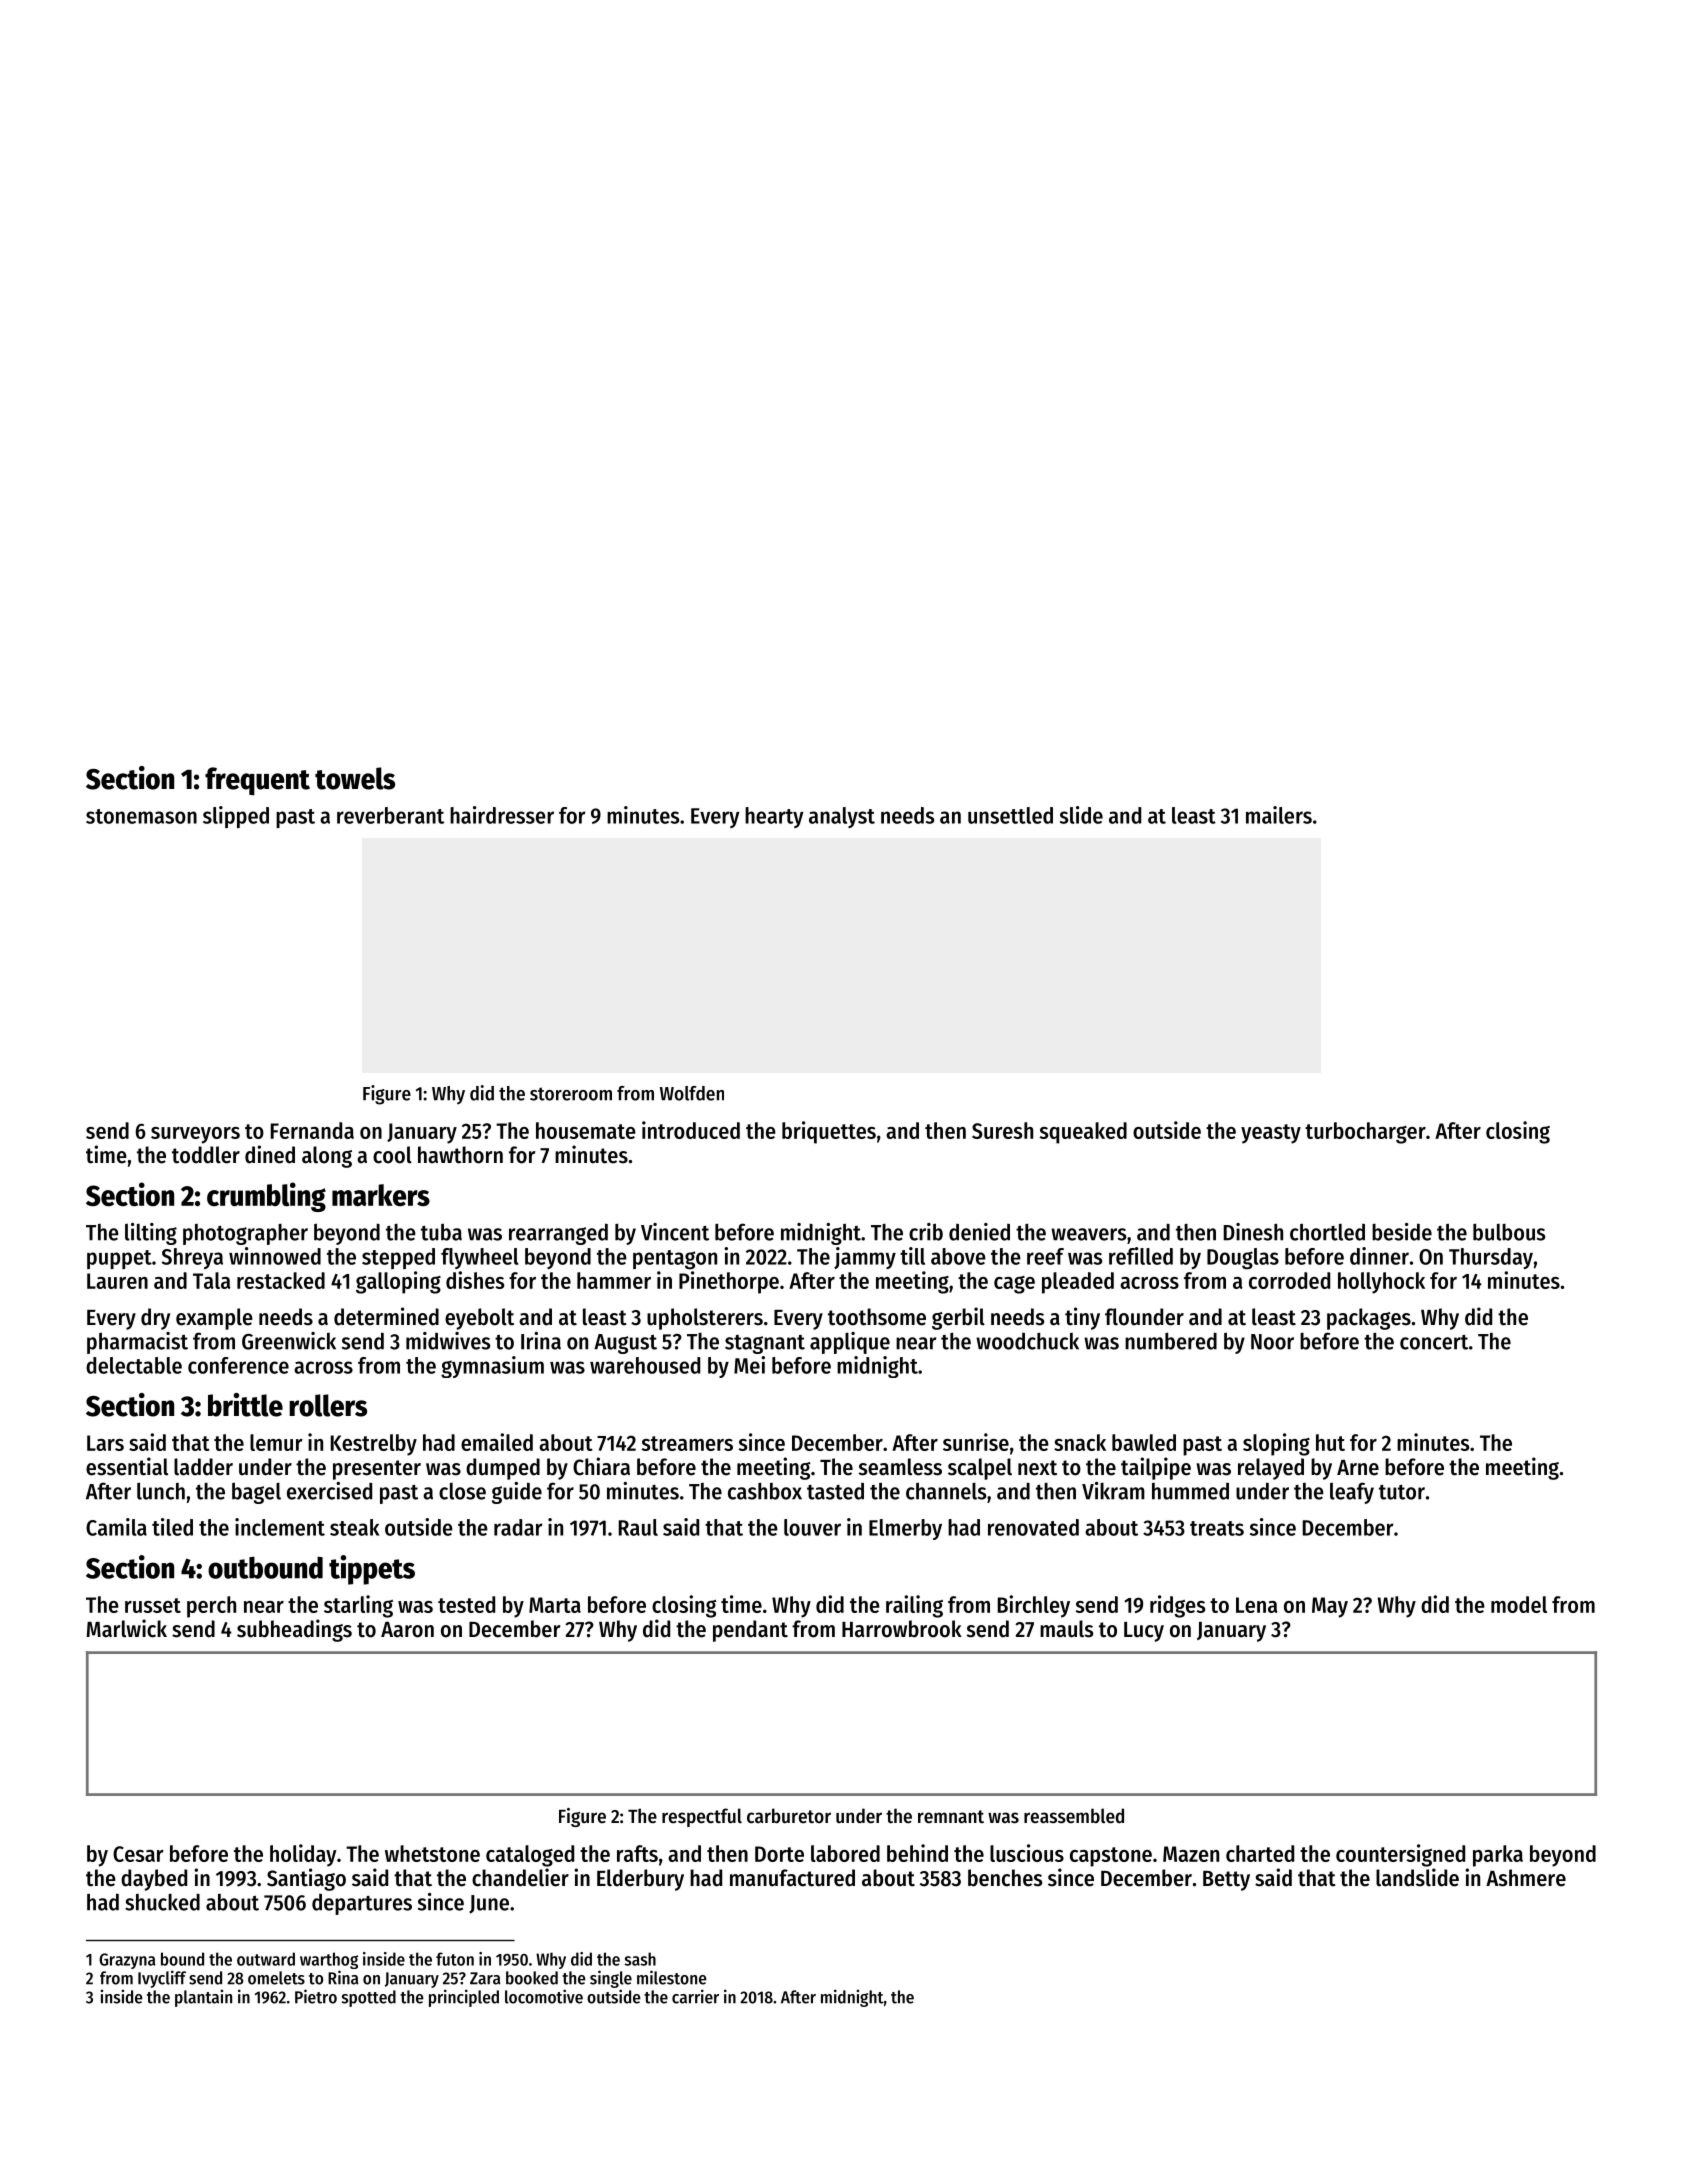 The image size is (1683, 2178). I want to click on plantain, so click(203, 1998).
